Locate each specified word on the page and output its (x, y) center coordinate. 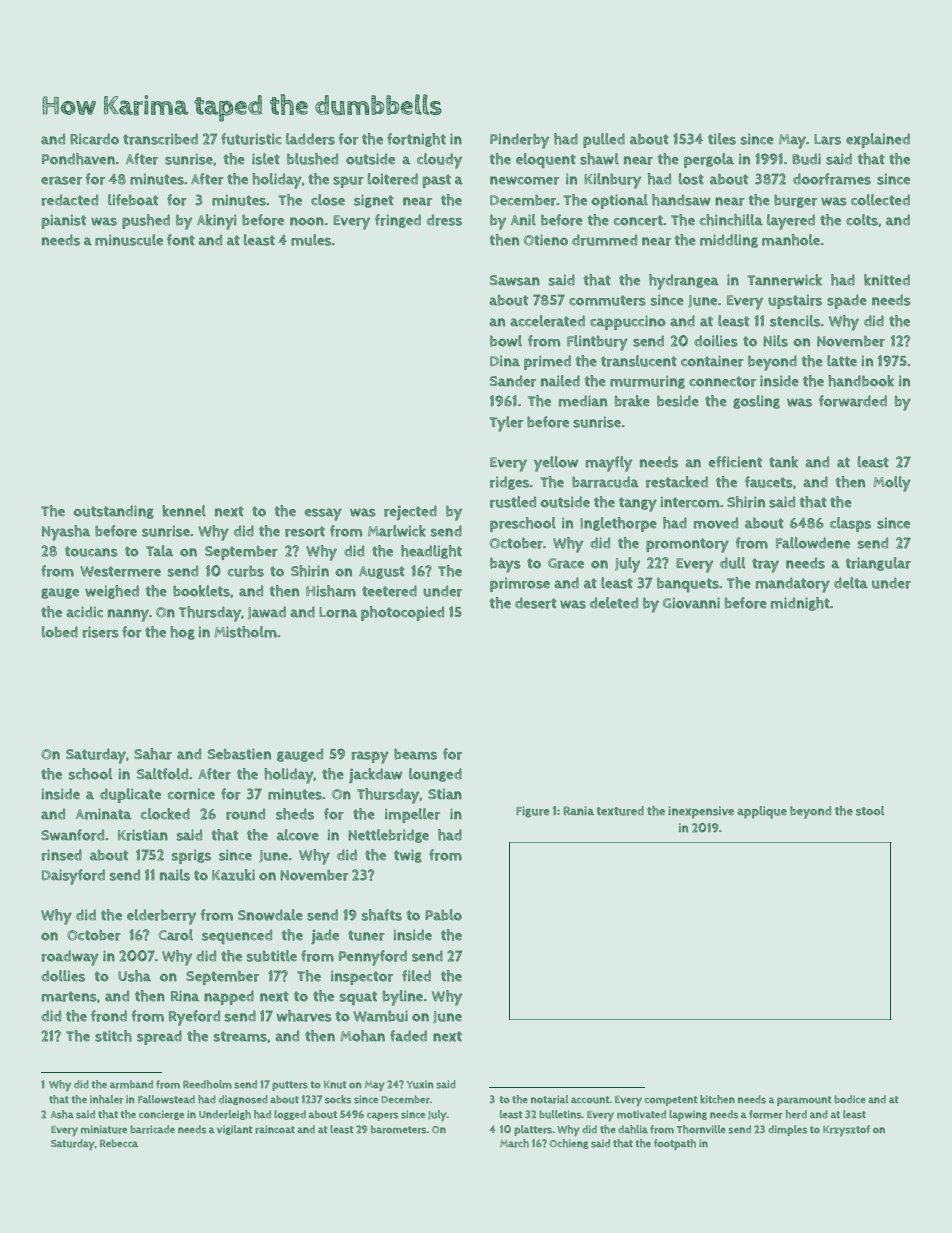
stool (870, 811)
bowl (506, 341)
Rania (579, 810)
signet (374, 201)
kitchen (717, 1099)
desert (536, 603)
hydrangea (684, 282)
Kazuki (233, 875)
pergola (709, 160)
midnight (800, 604)
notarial (550, 1099)
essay (323, 514)
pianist (64, 221)
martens (69, 996)
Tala (159, 551)
